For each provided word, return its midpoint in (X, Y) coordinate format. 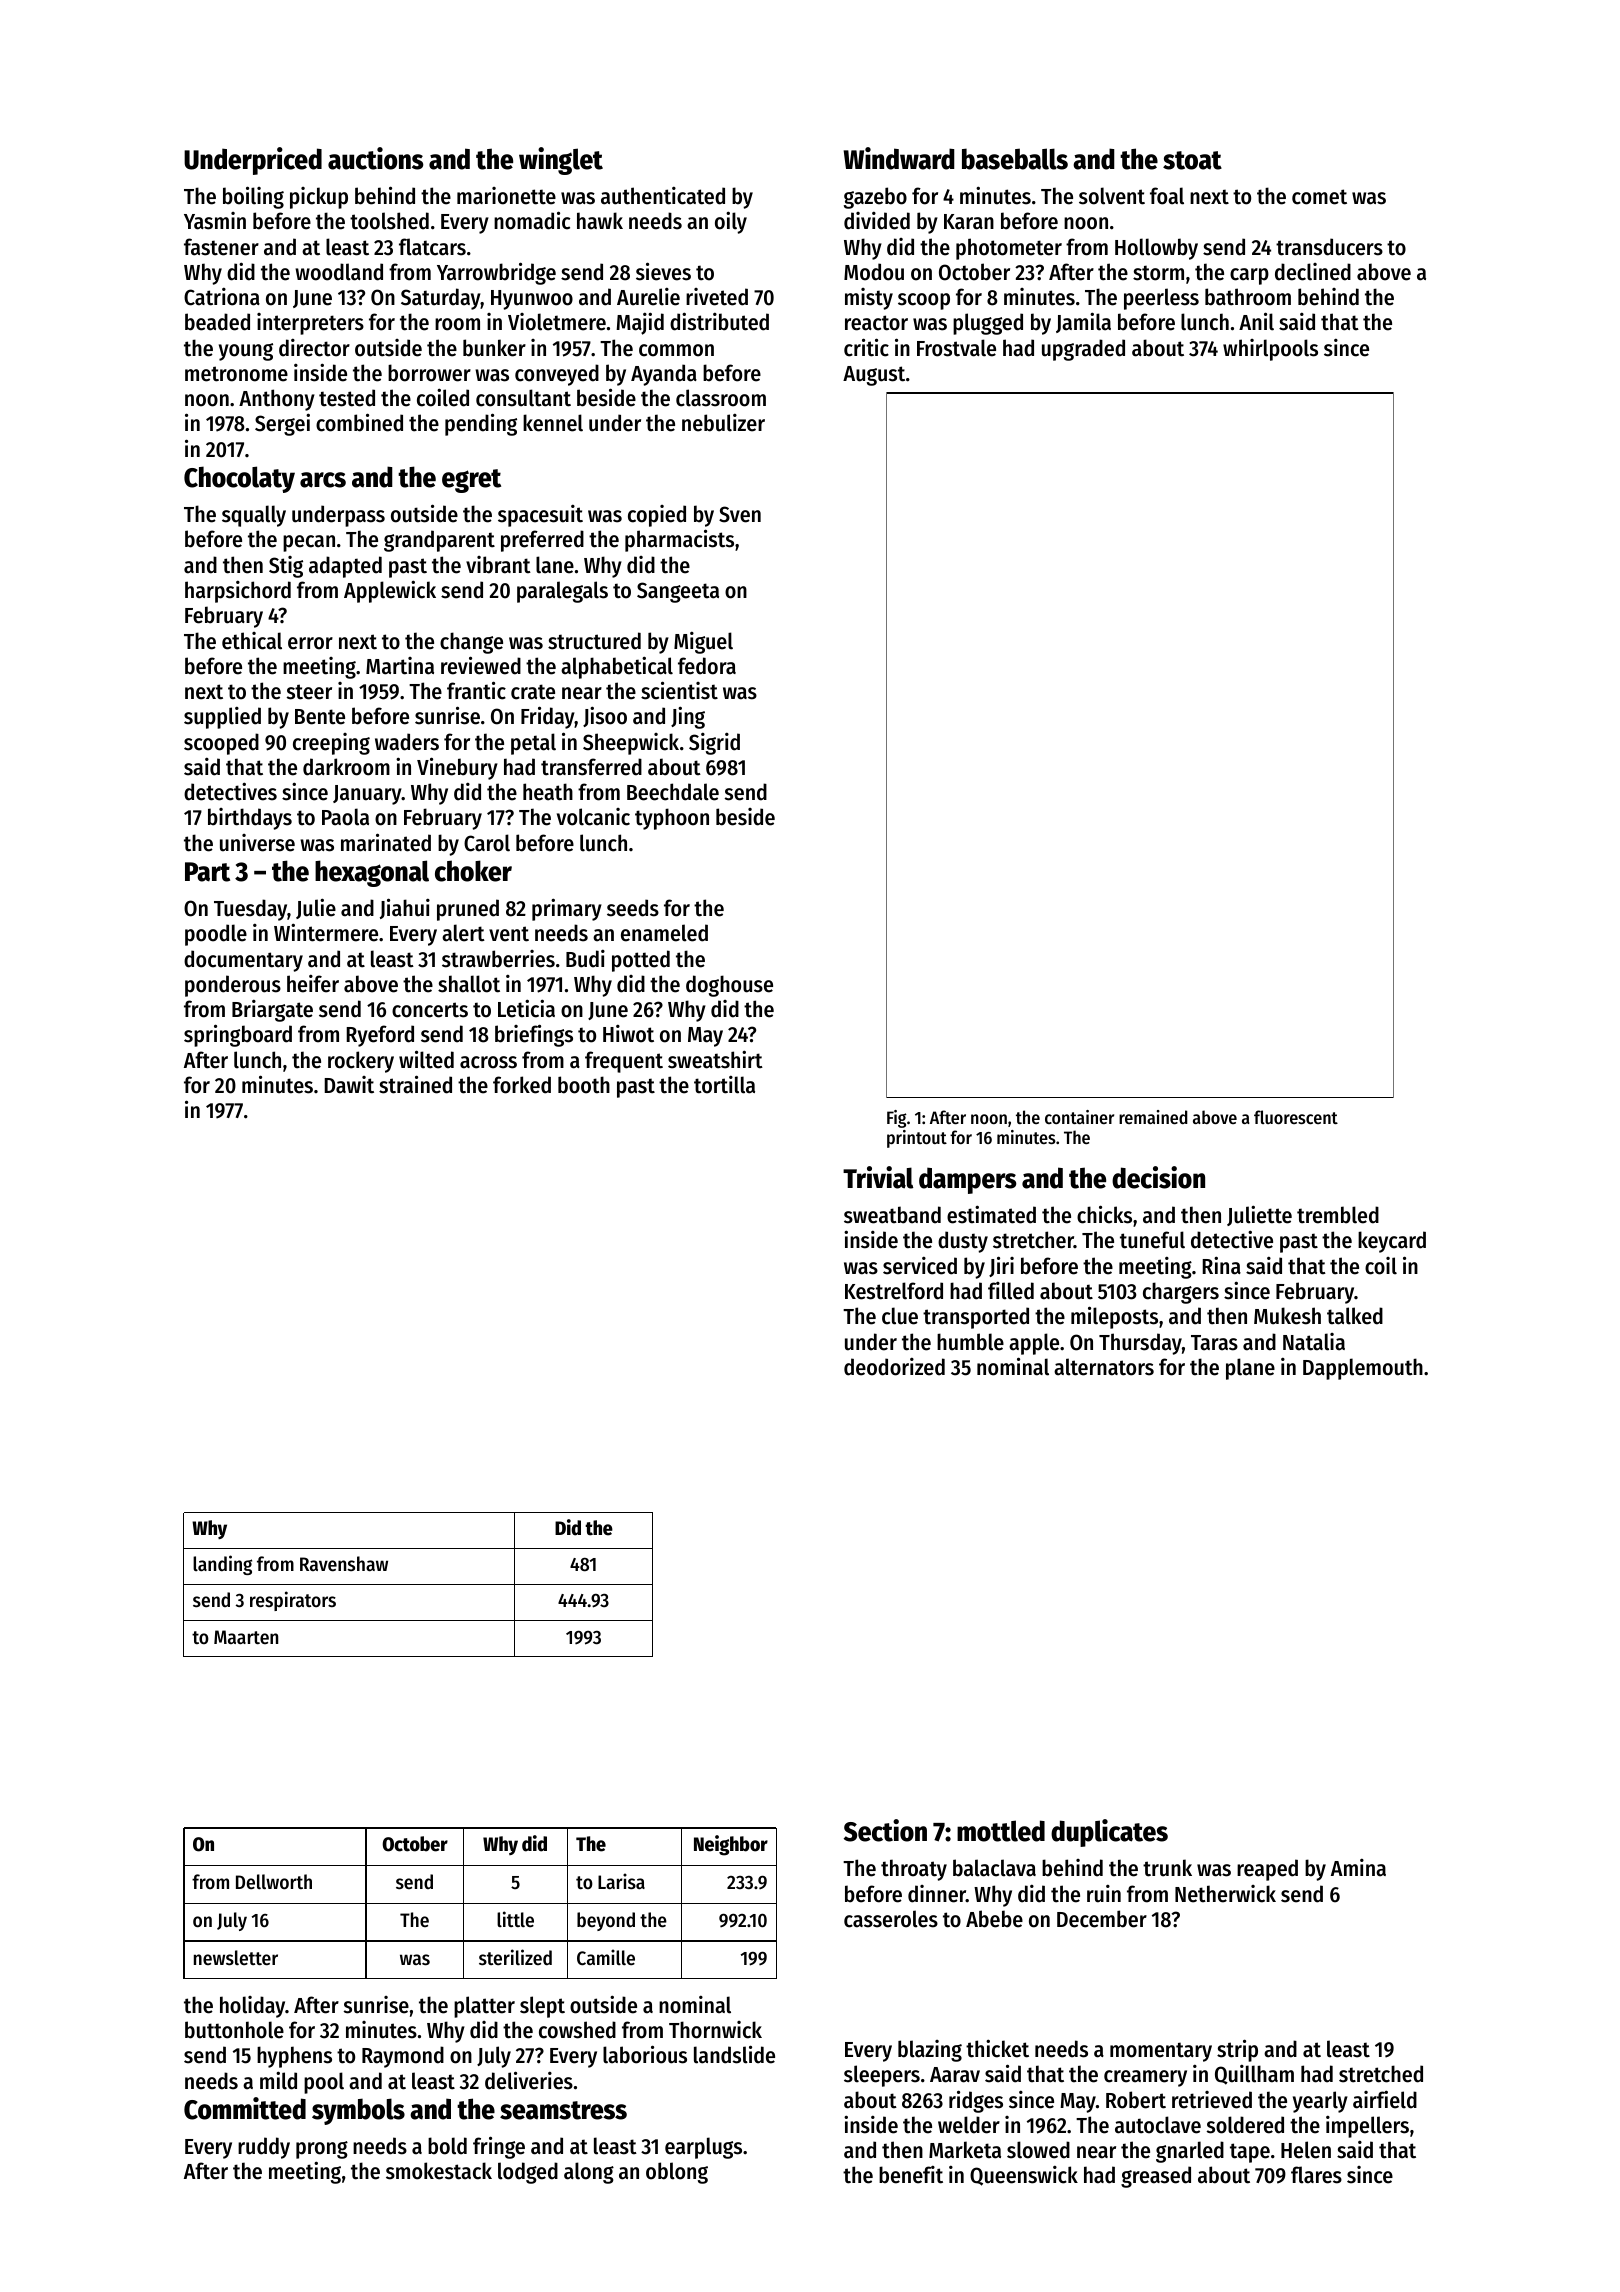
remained (1153, 1117)
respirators (293, 1601)
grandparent (439, 541)
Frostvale (956, 348)
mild (278, 2080)
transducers (1329, 247)
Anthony (277, 400)
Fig (897, 1119)
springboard (238, 1035)
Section (885, 1830)
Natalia (1314, 1342)
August (874, 376)
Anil (1256, 321)
